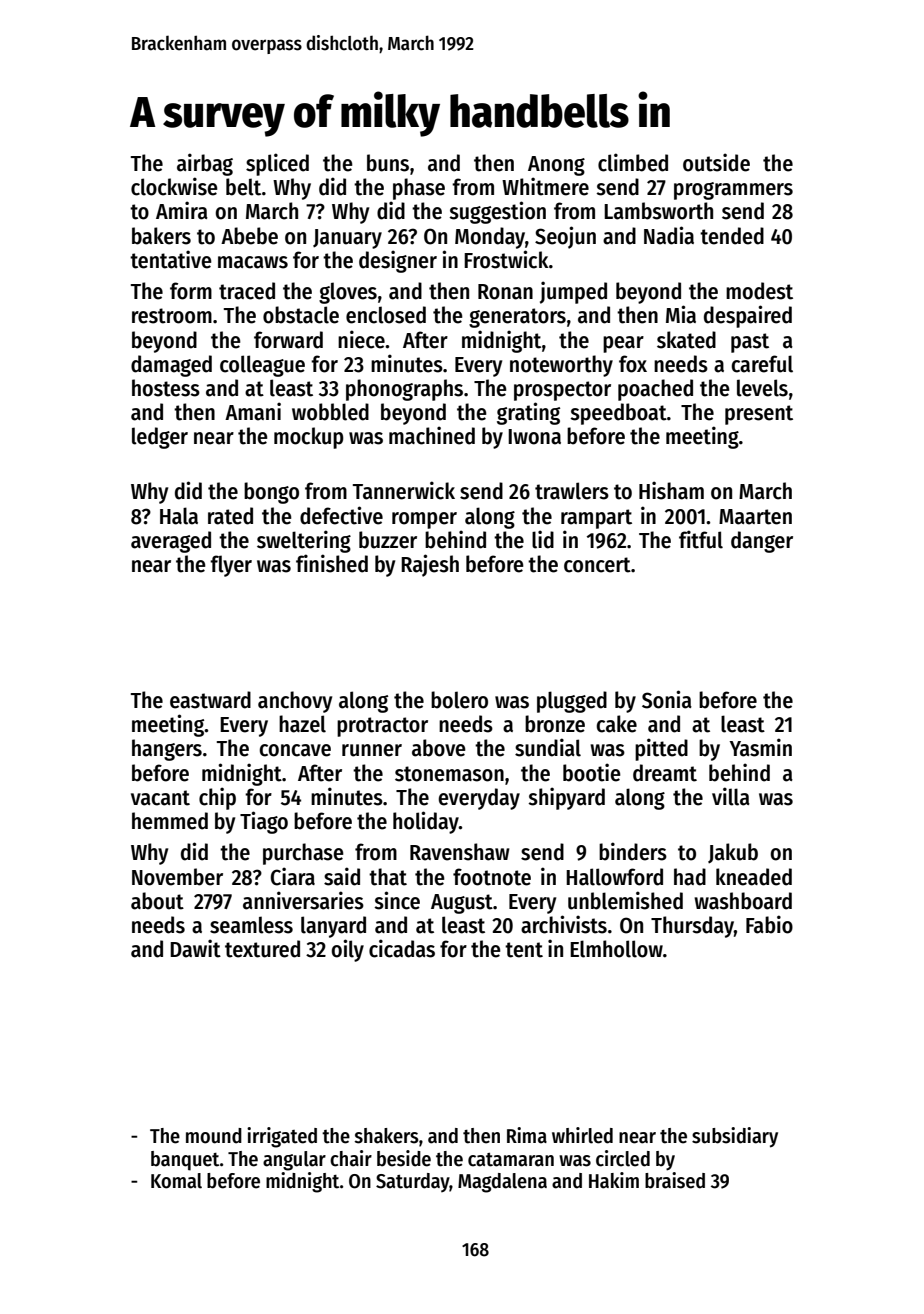 The width and height of the document is (924, 1314). I want to click on cicadas, so click(402, 948).
